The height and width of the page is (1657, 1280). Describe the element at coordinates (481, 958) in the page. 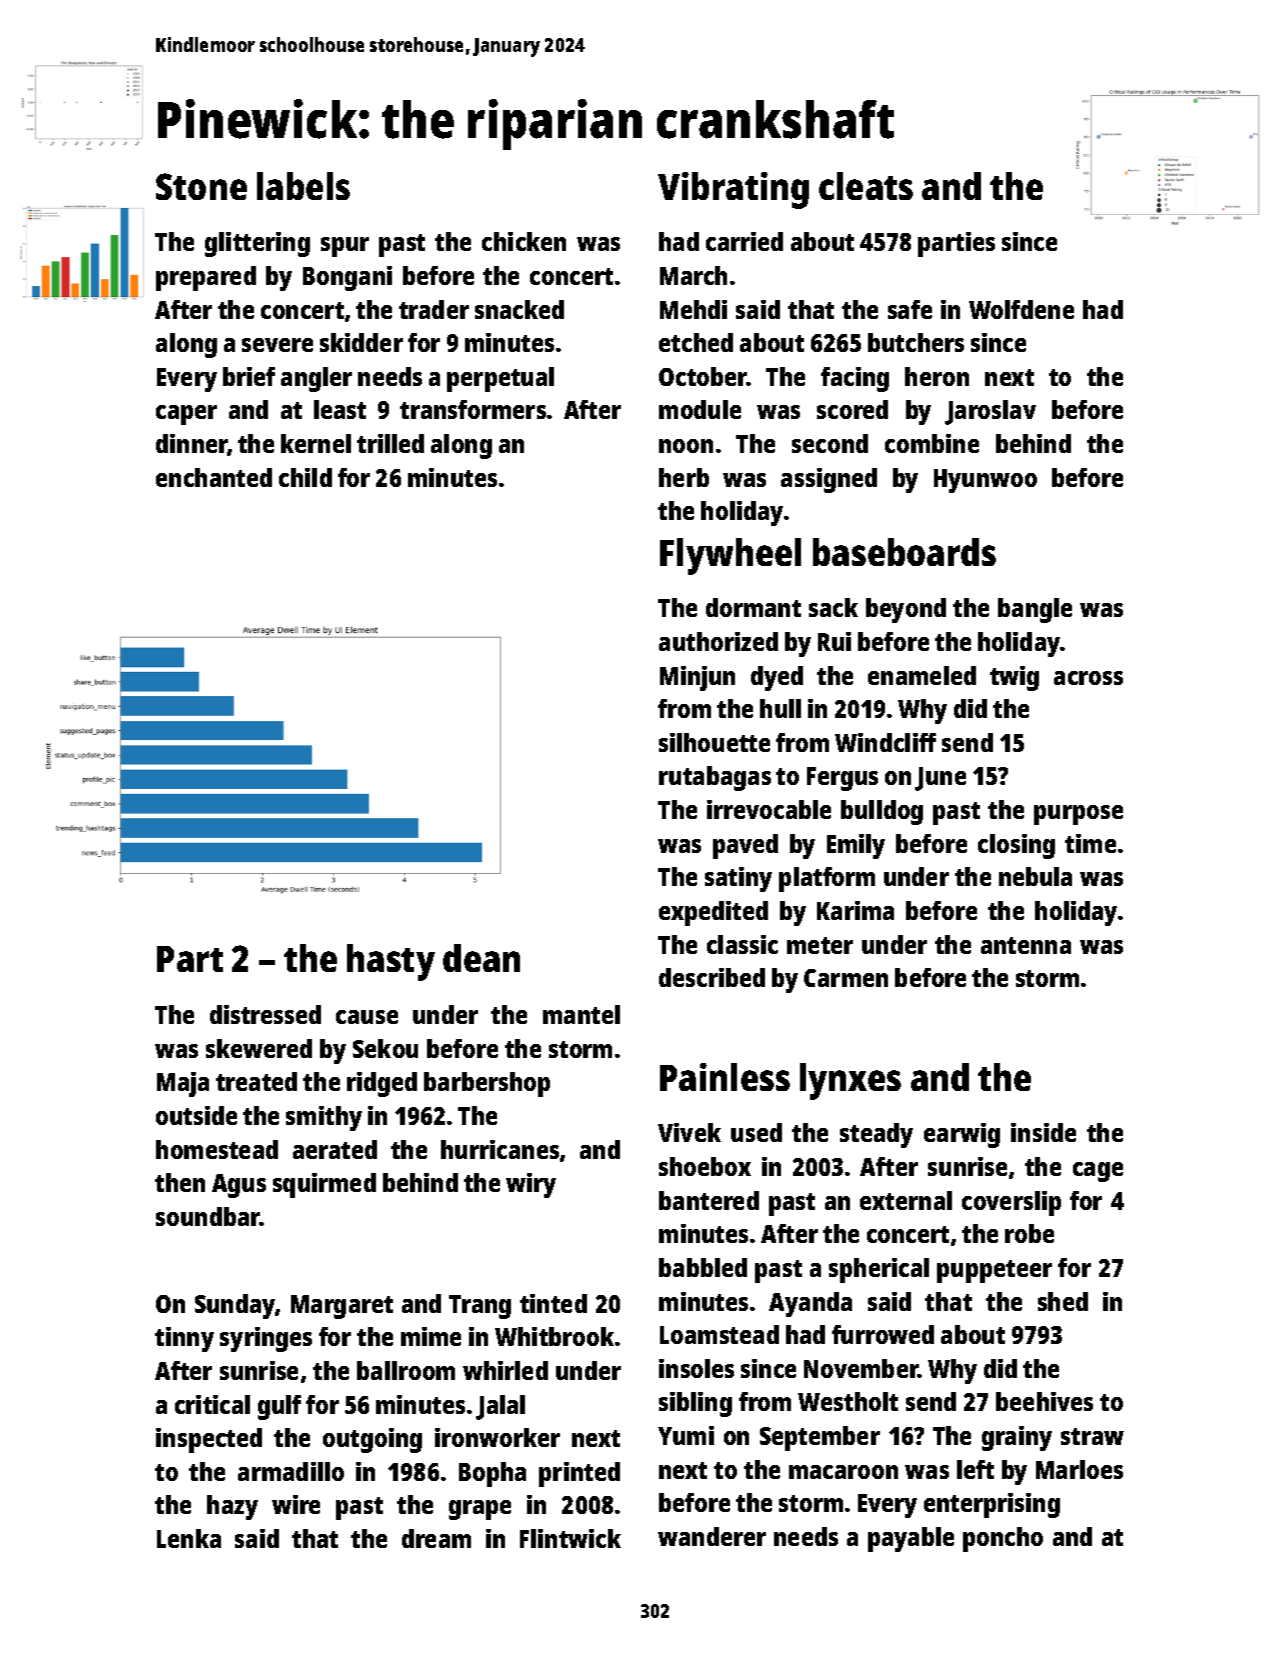

I see `dean` at that location.
